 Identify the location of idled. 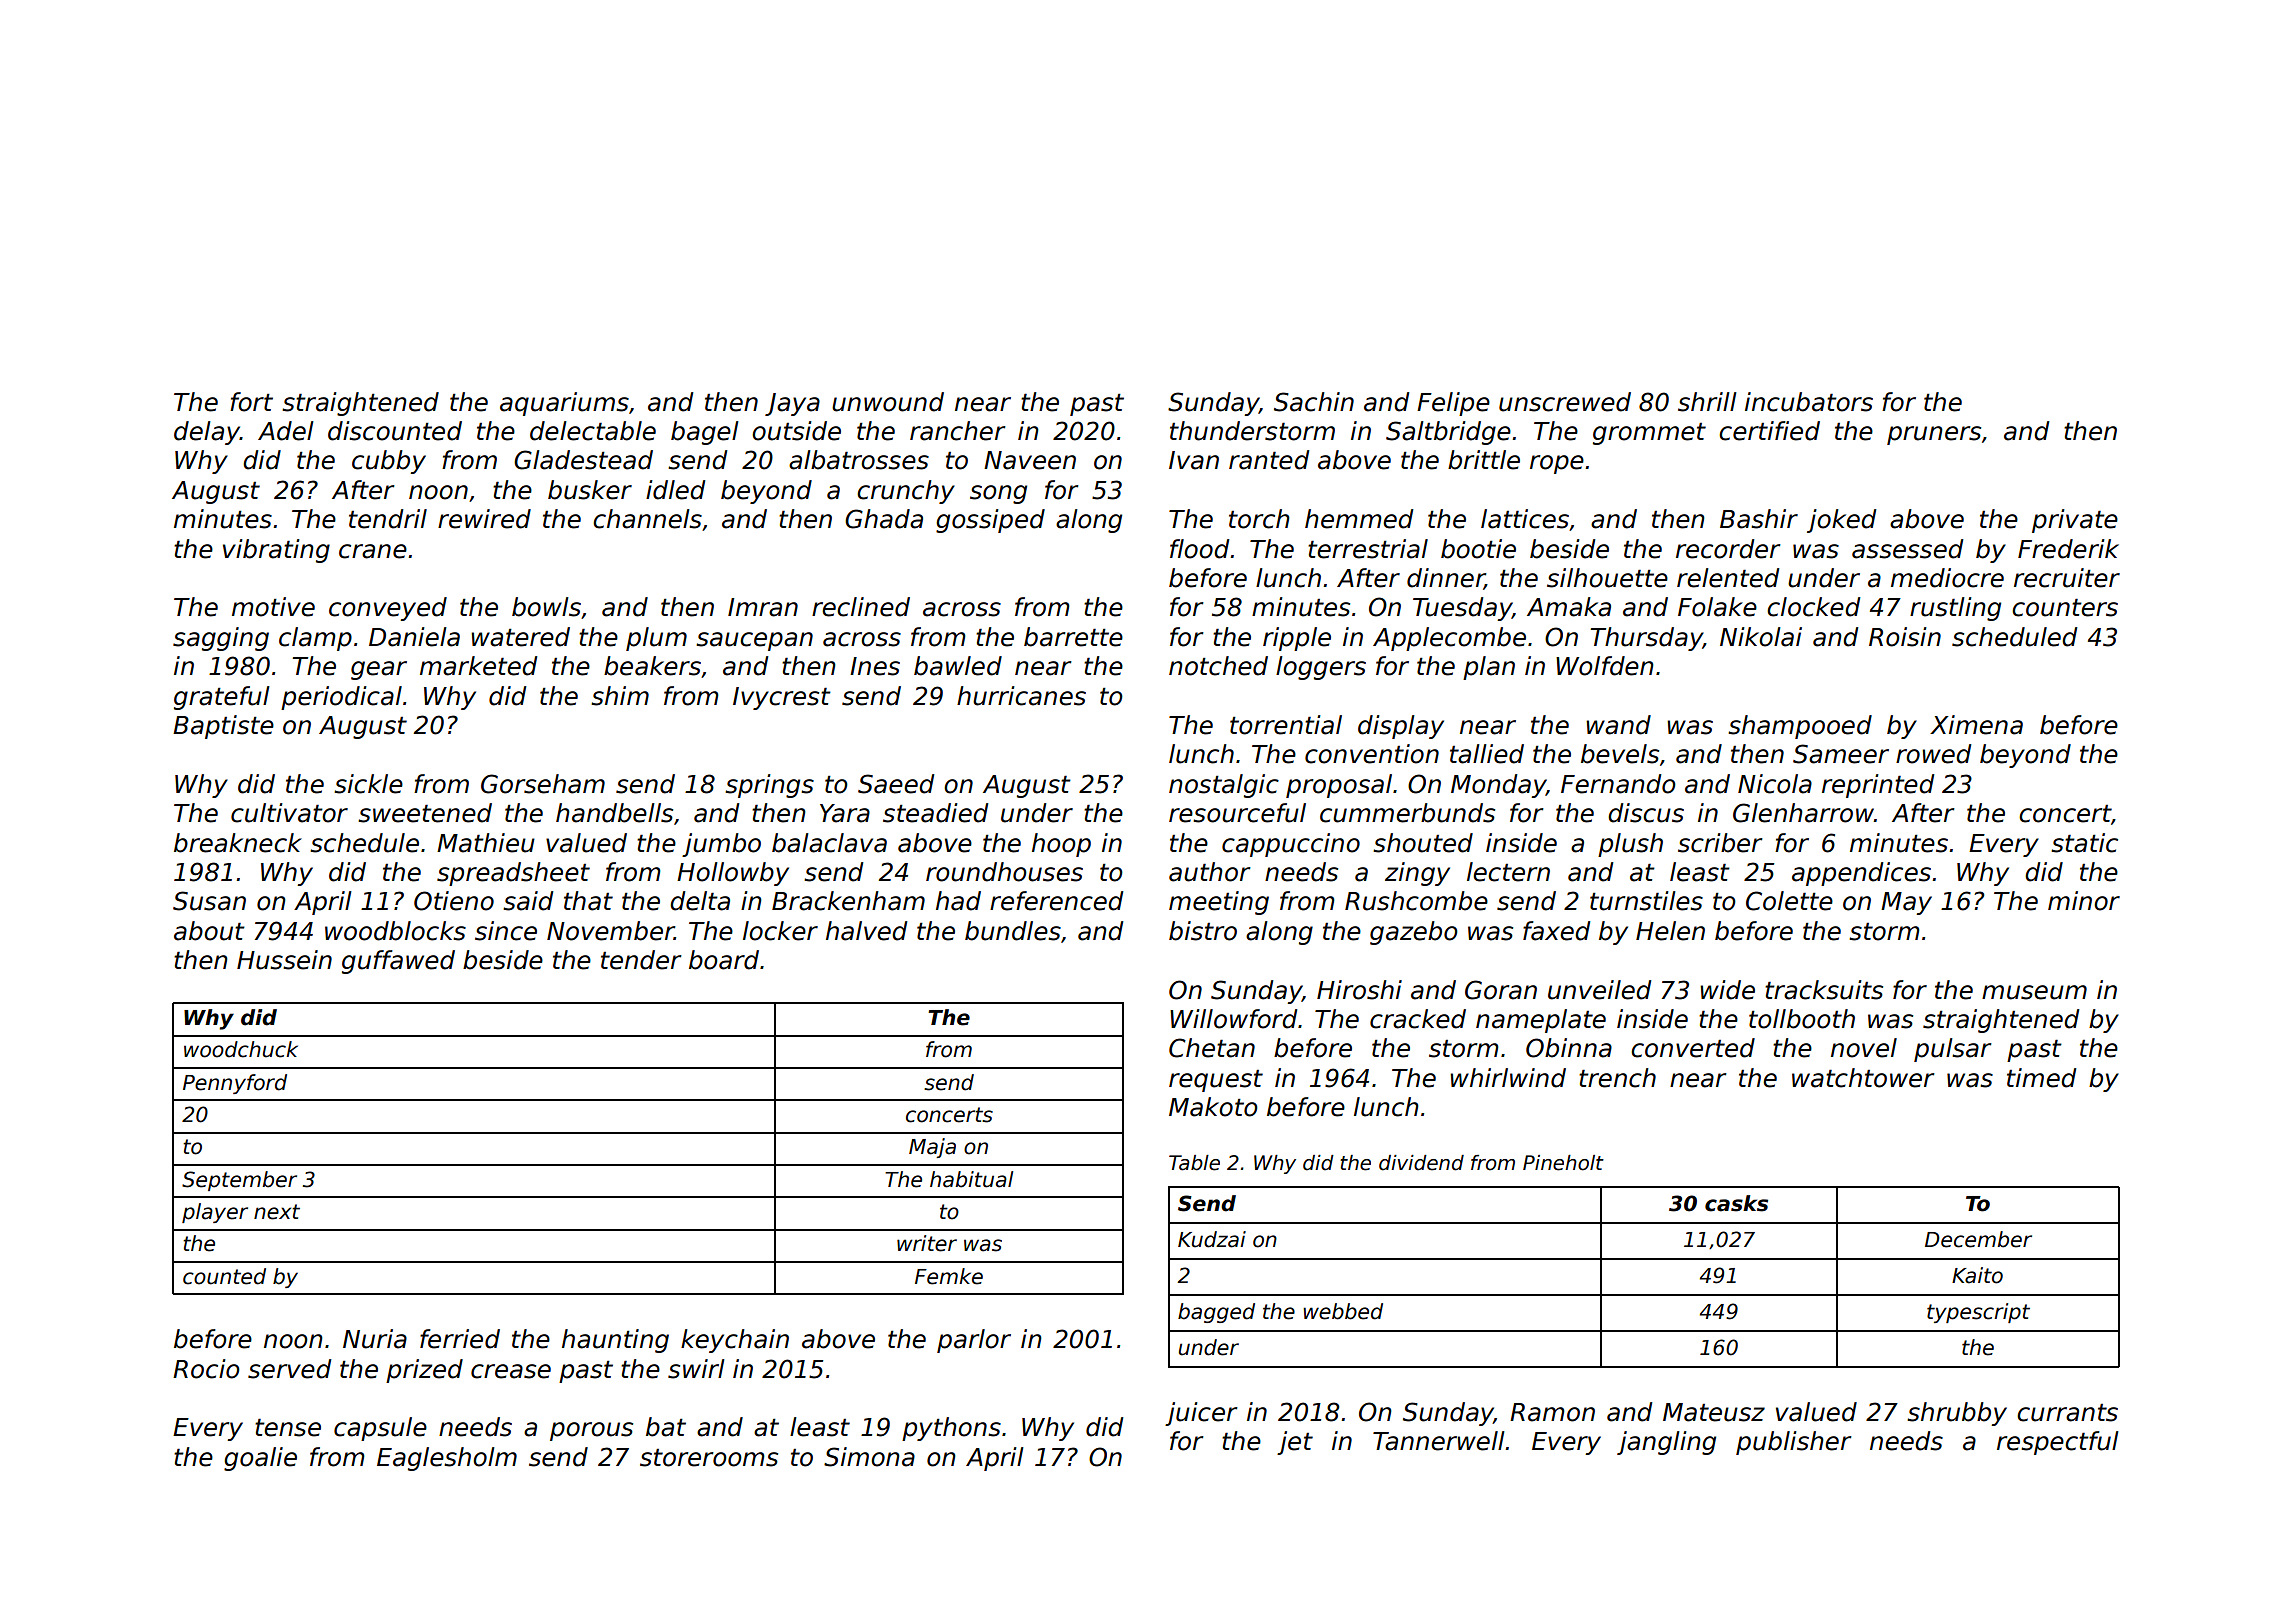
(675, 490).
